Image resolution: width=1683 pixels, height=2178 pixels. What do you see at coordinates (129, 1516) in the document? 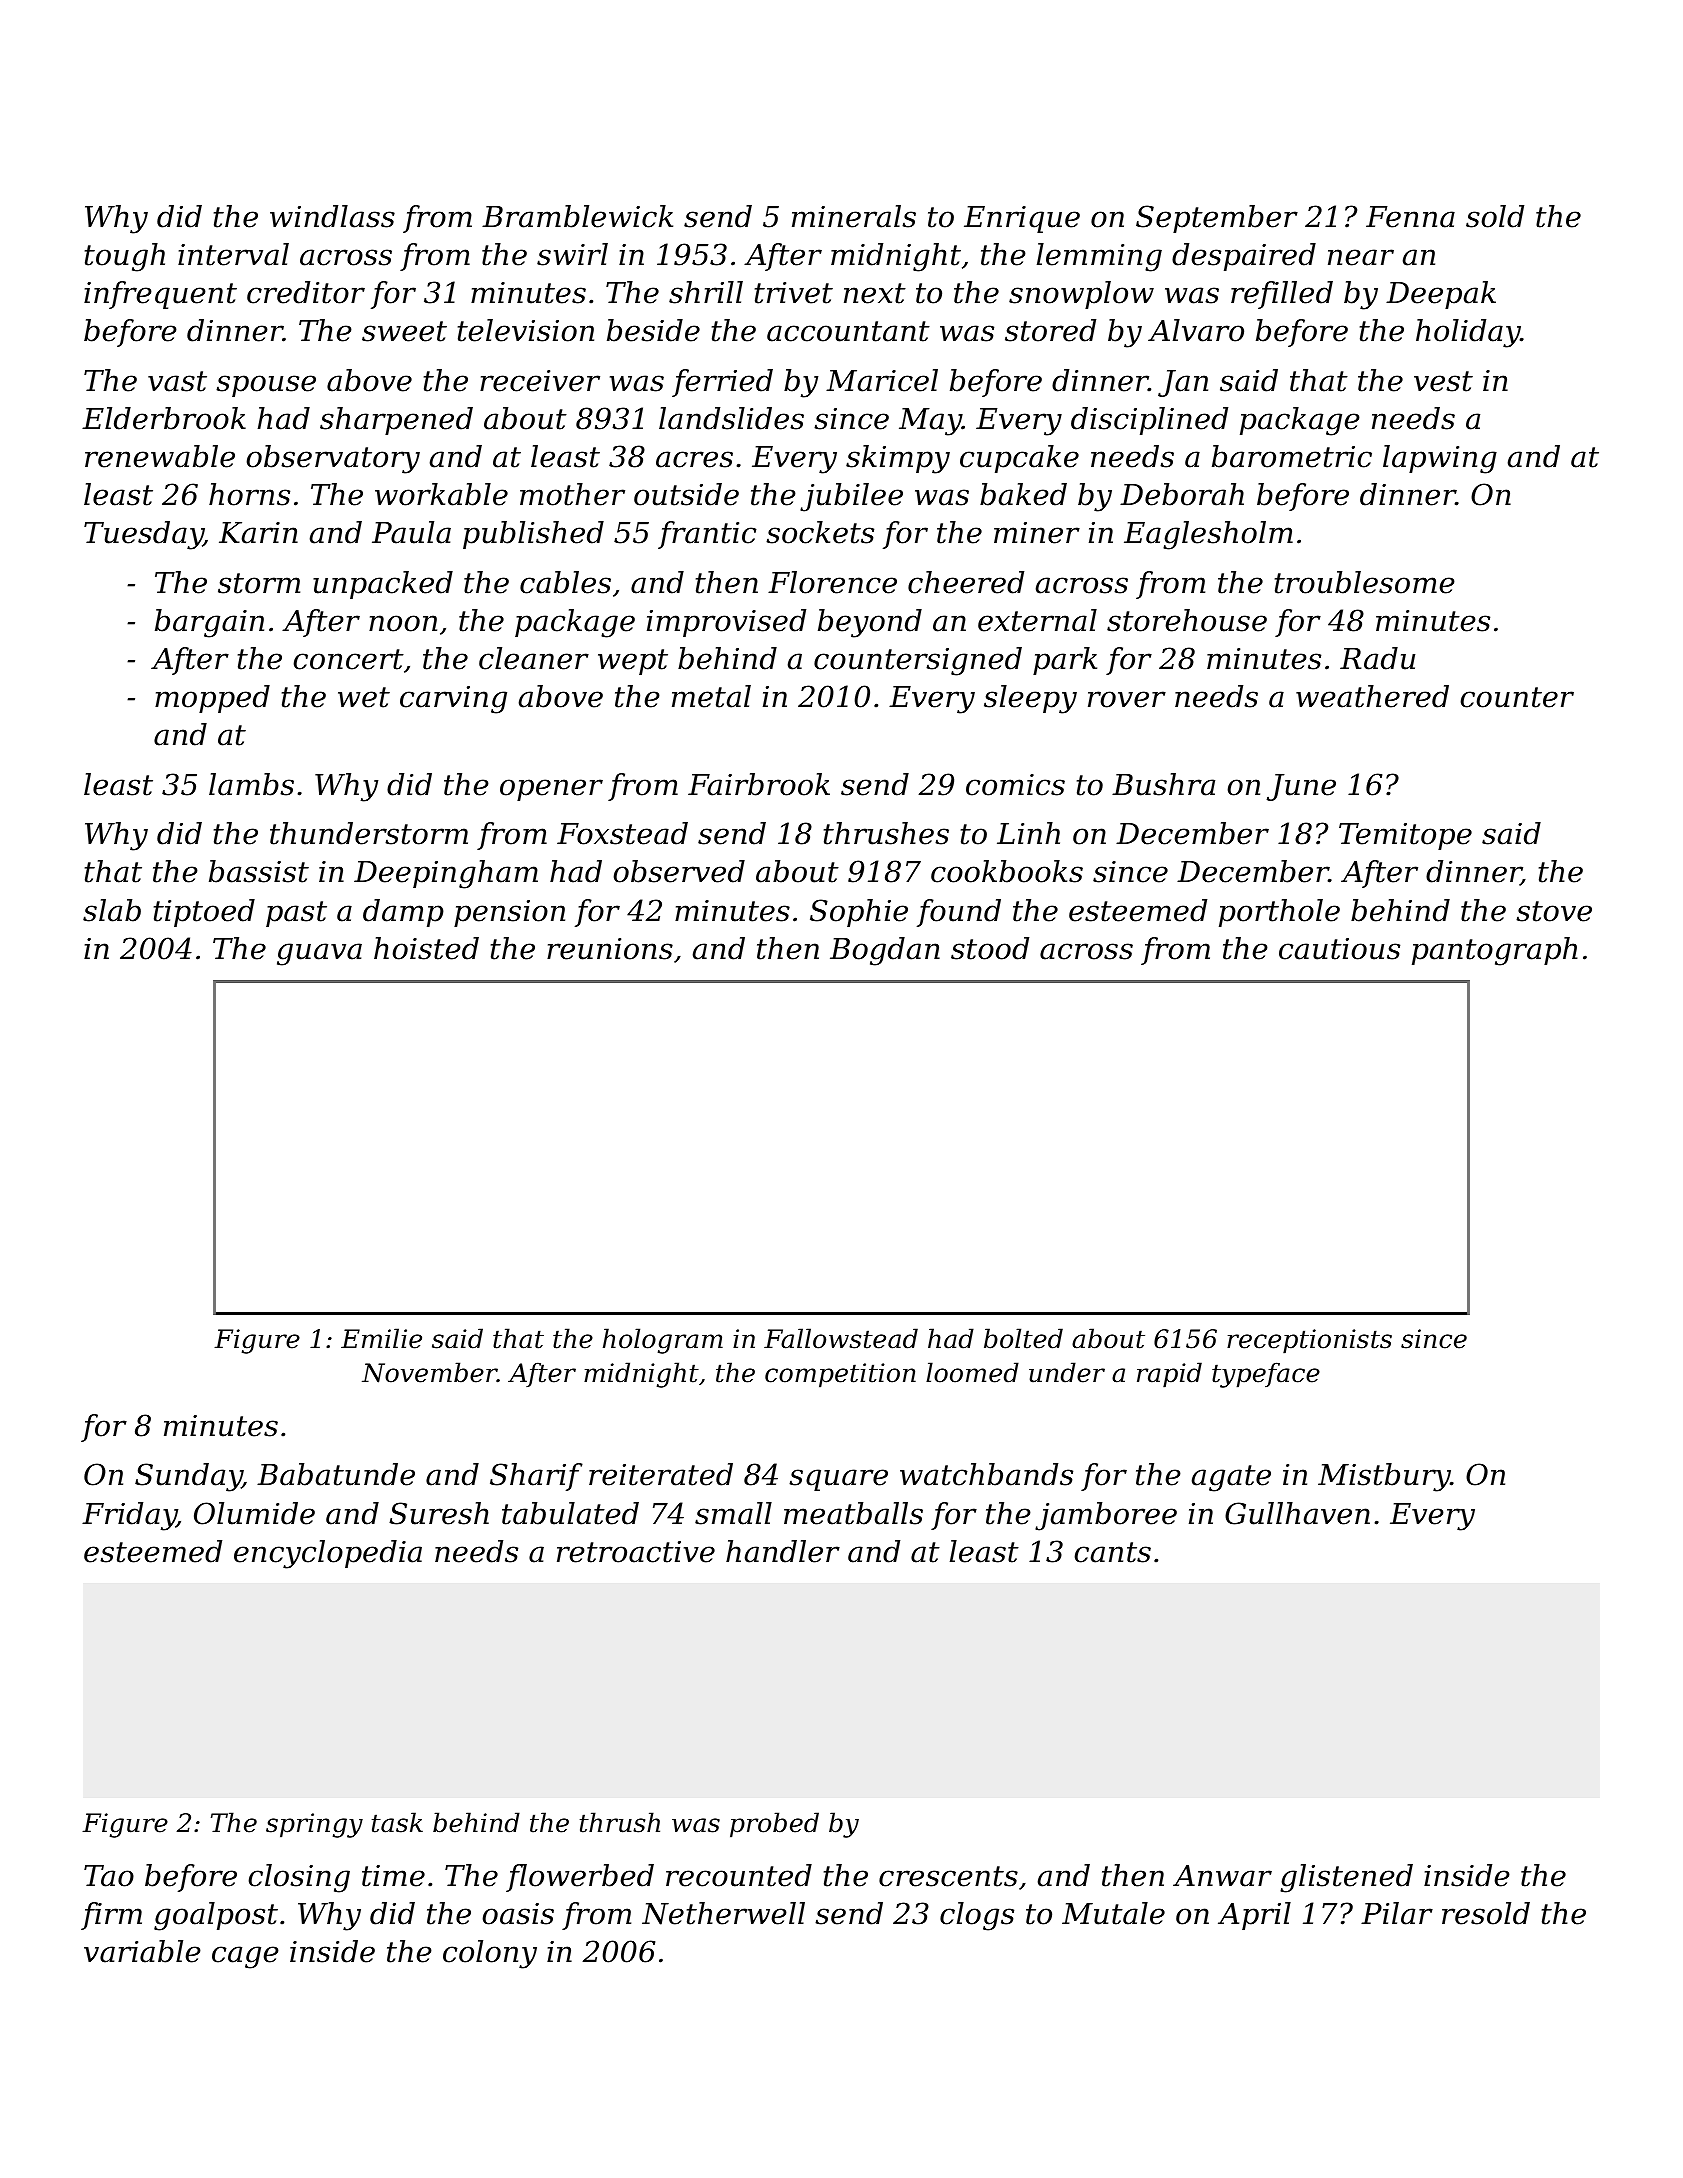
I see `Friday` at bounding box center [129, 1516].
